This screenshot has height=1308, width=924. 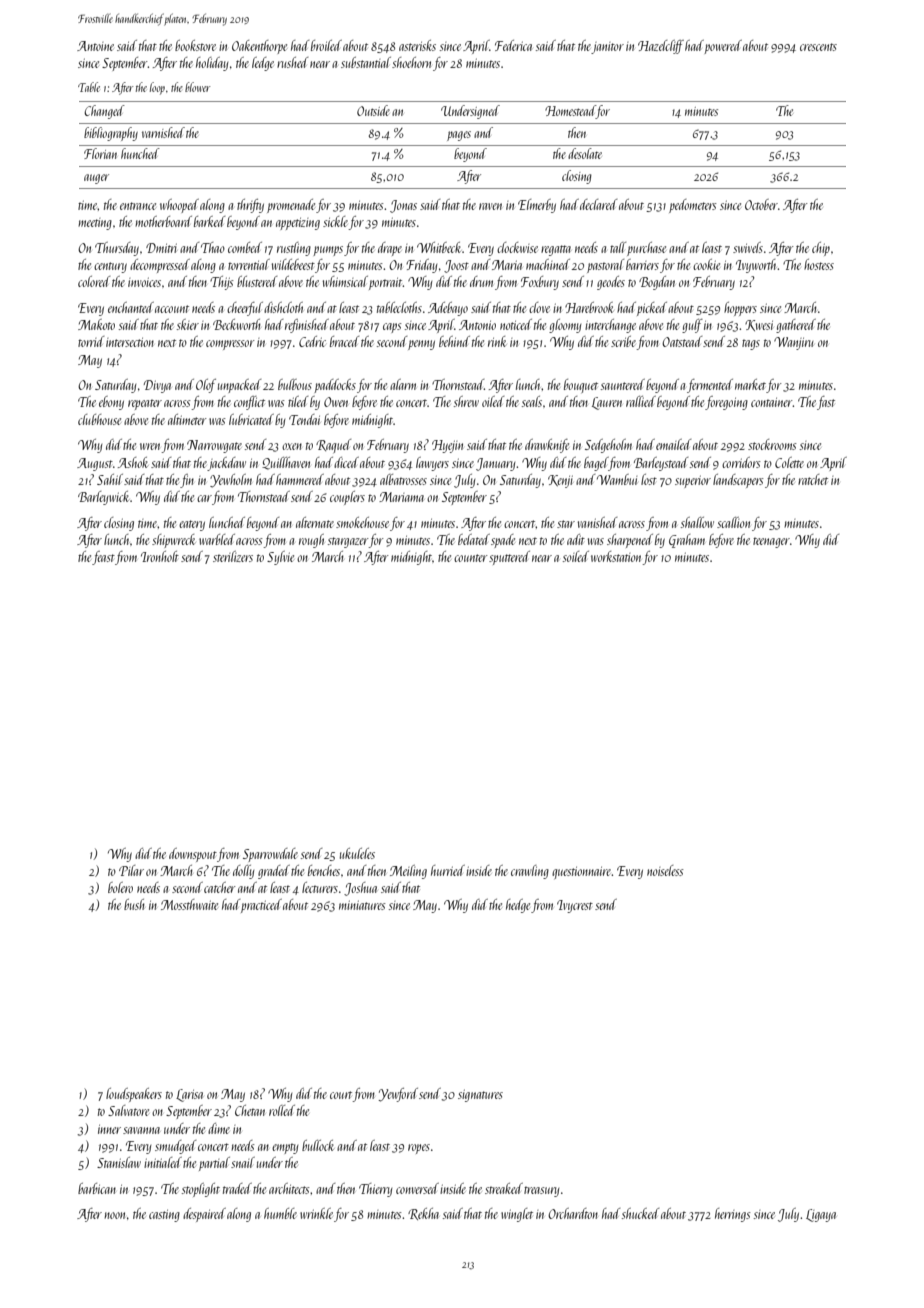 What do you see at coordinates (164, 1216) in the screenshot?
I see `casting` at bounding box center [164, 1216].
